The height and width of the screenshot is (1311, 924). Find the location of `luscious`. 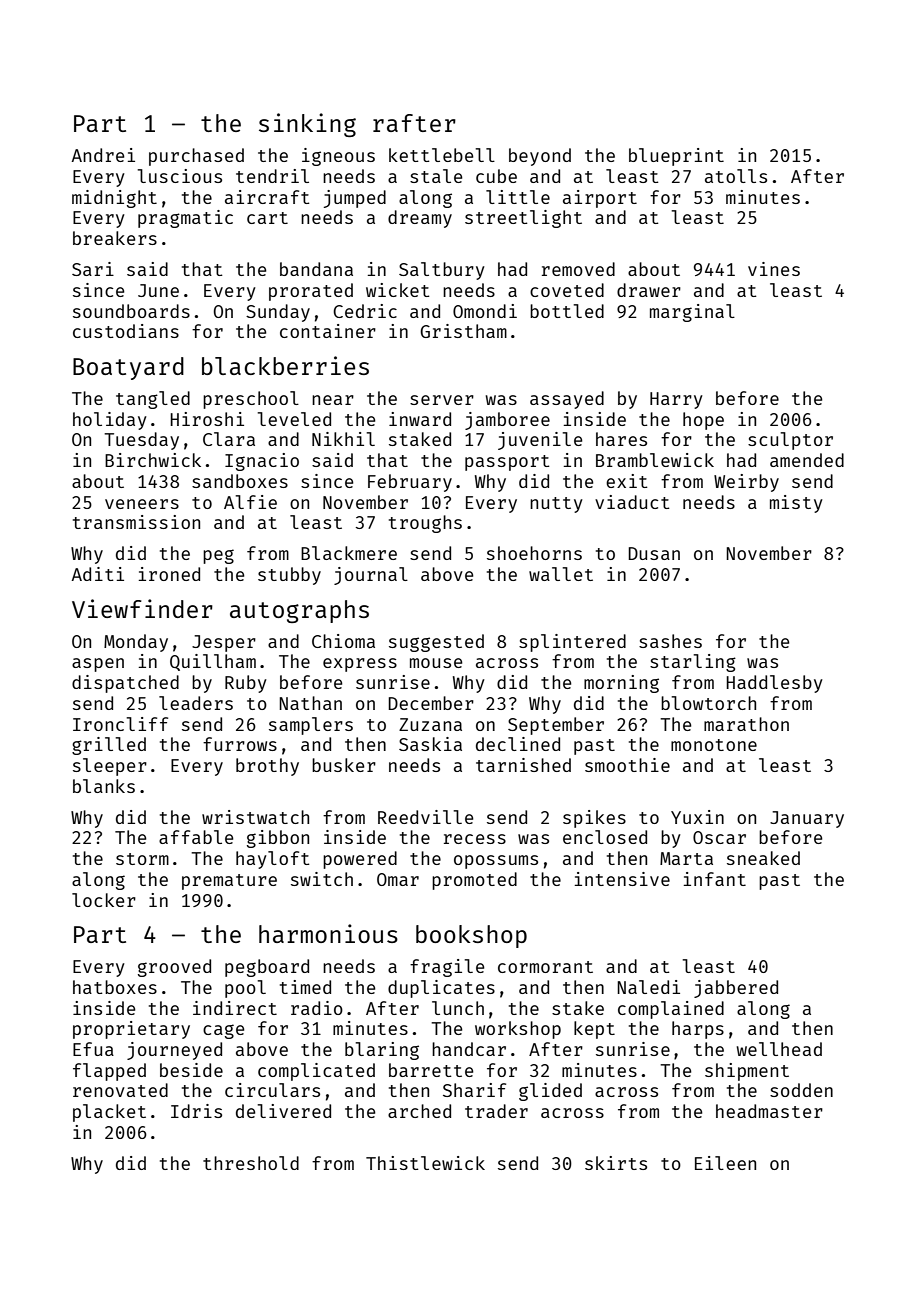

luscious is located at coordinates (180, 176).
